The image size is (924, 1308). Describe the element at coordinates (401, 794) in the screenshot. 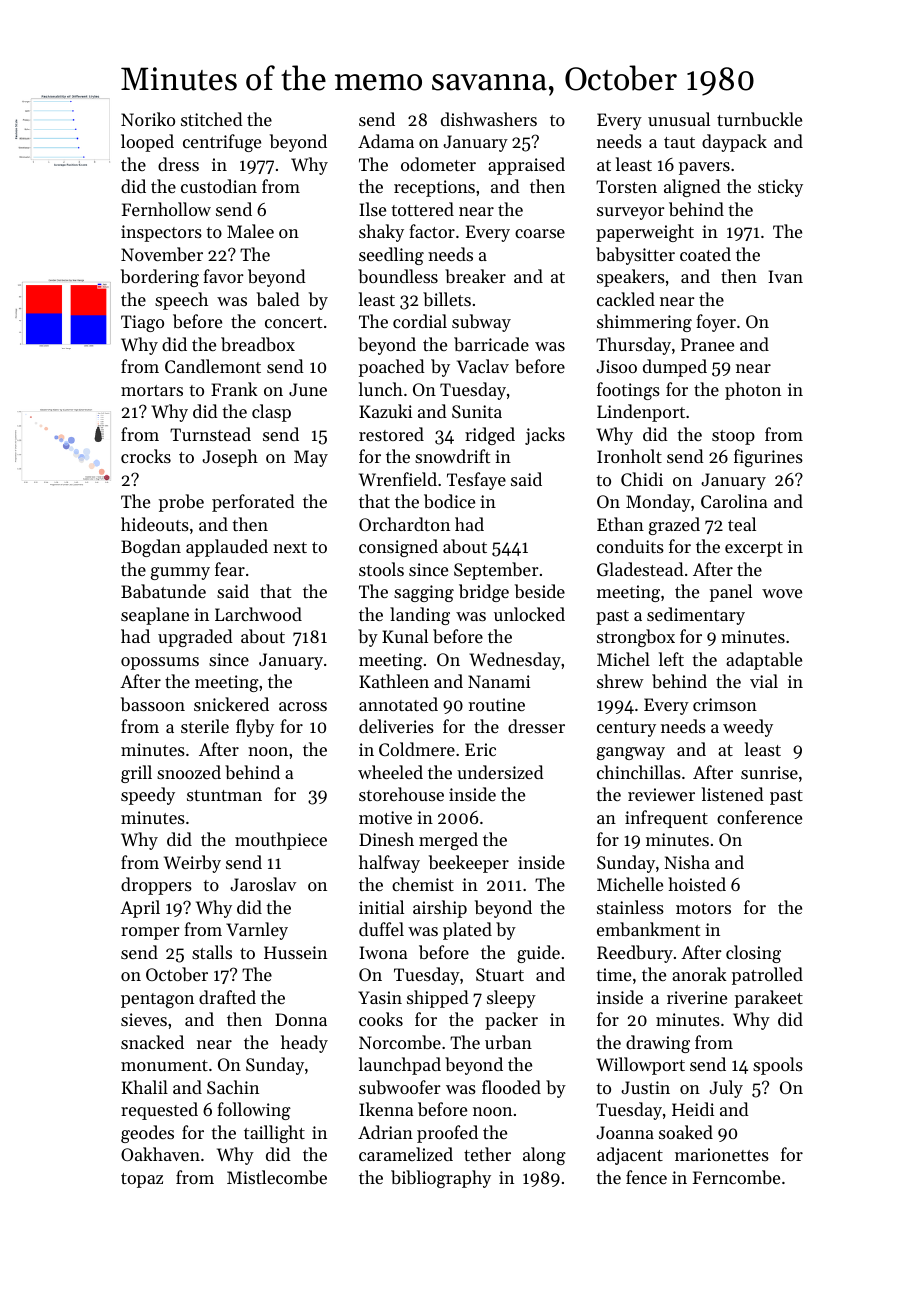

I see `storehouse` at that location.
